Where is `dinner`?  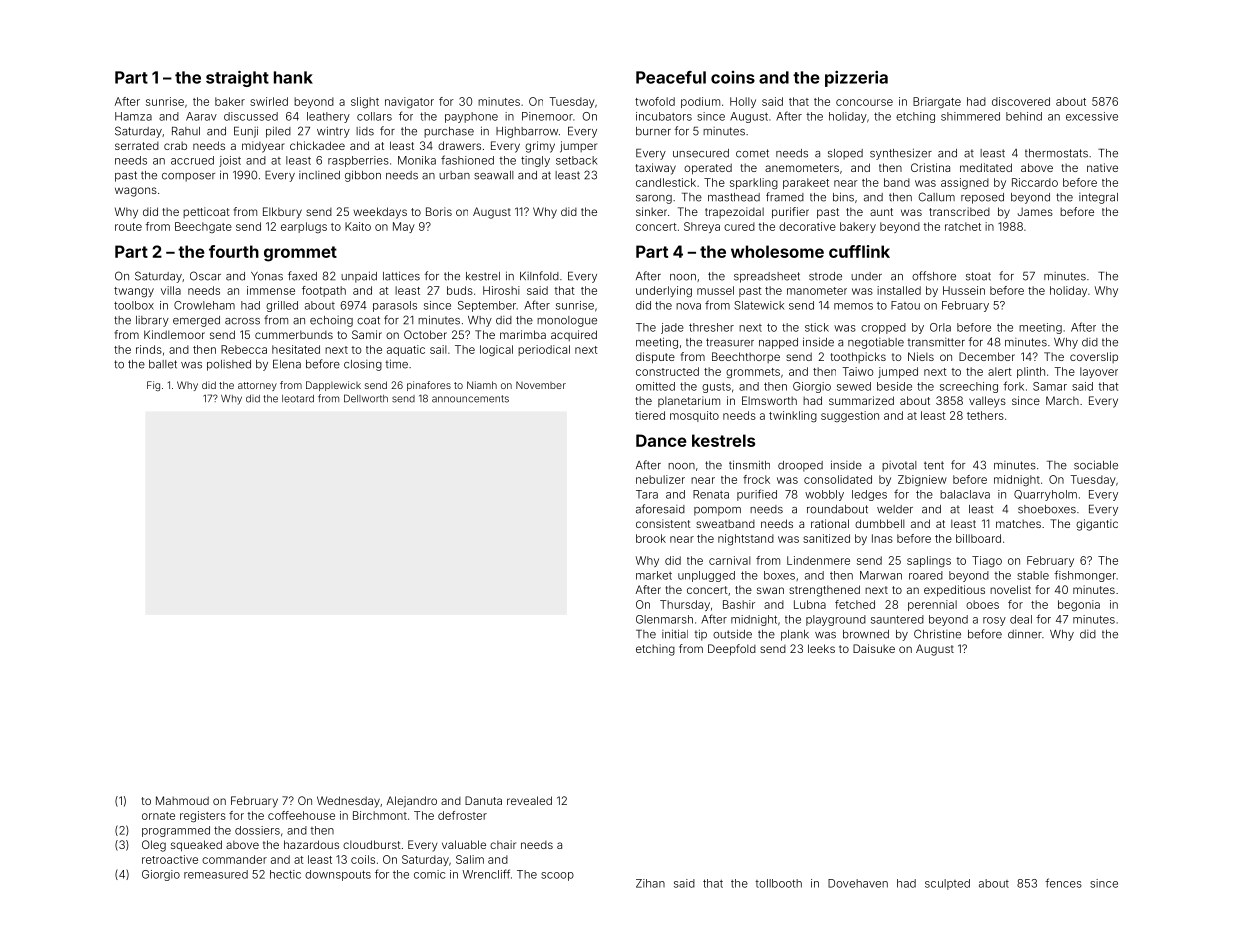 dinner is located at coordinates (1025, 634).
